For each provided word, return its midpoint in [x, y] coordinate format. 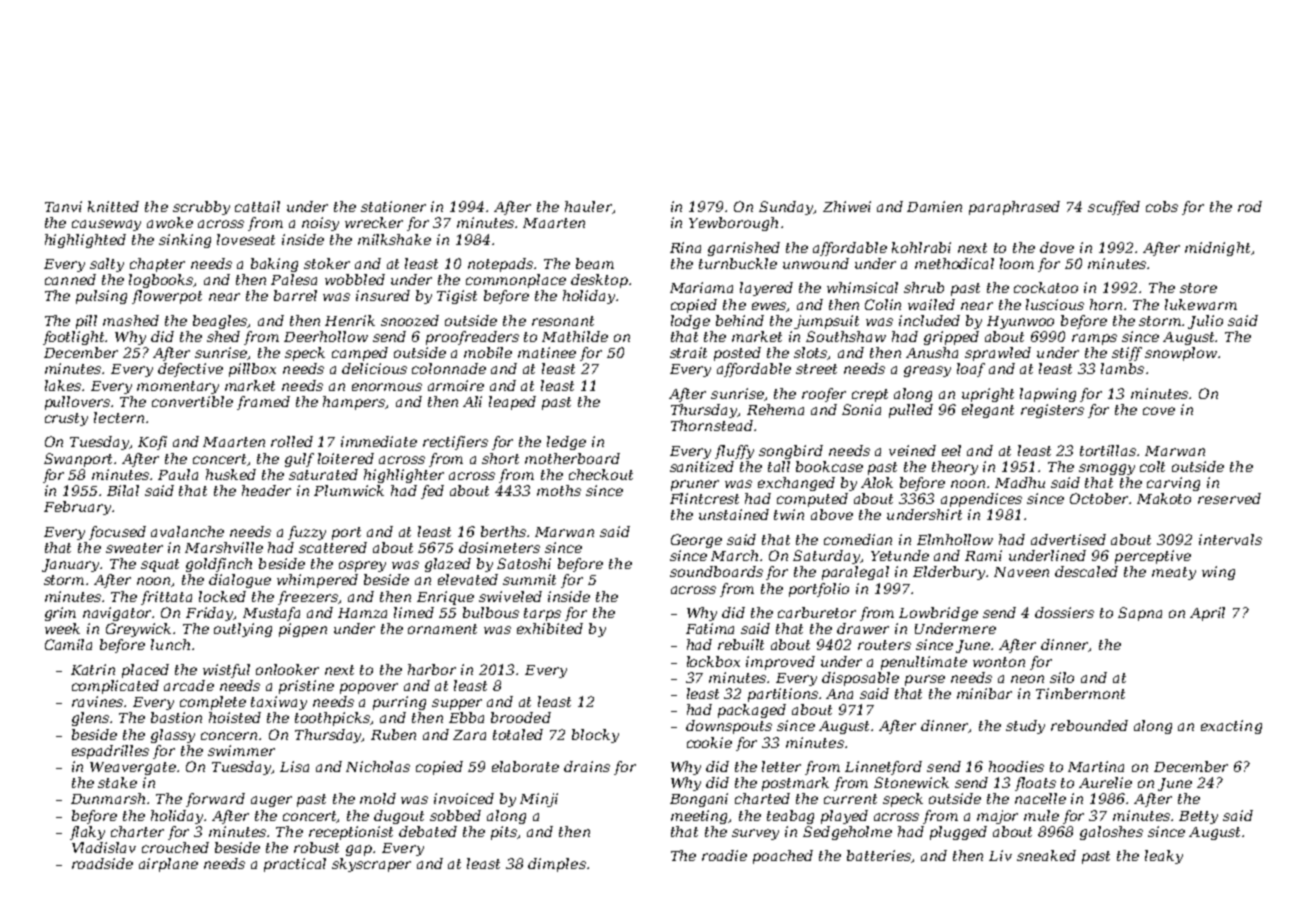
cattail [257, 206]
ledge [566, 443]
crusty [66, 419]
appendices [981, 500]
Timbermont [1080, 693]
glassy [173, 736]
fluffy [734, 452]
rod [1250, 206]
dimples [557, 865]
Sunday [786, 208]
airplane [168, 865]
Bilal [123, 490]
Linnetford [883, 768]
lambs [1122, 368]
